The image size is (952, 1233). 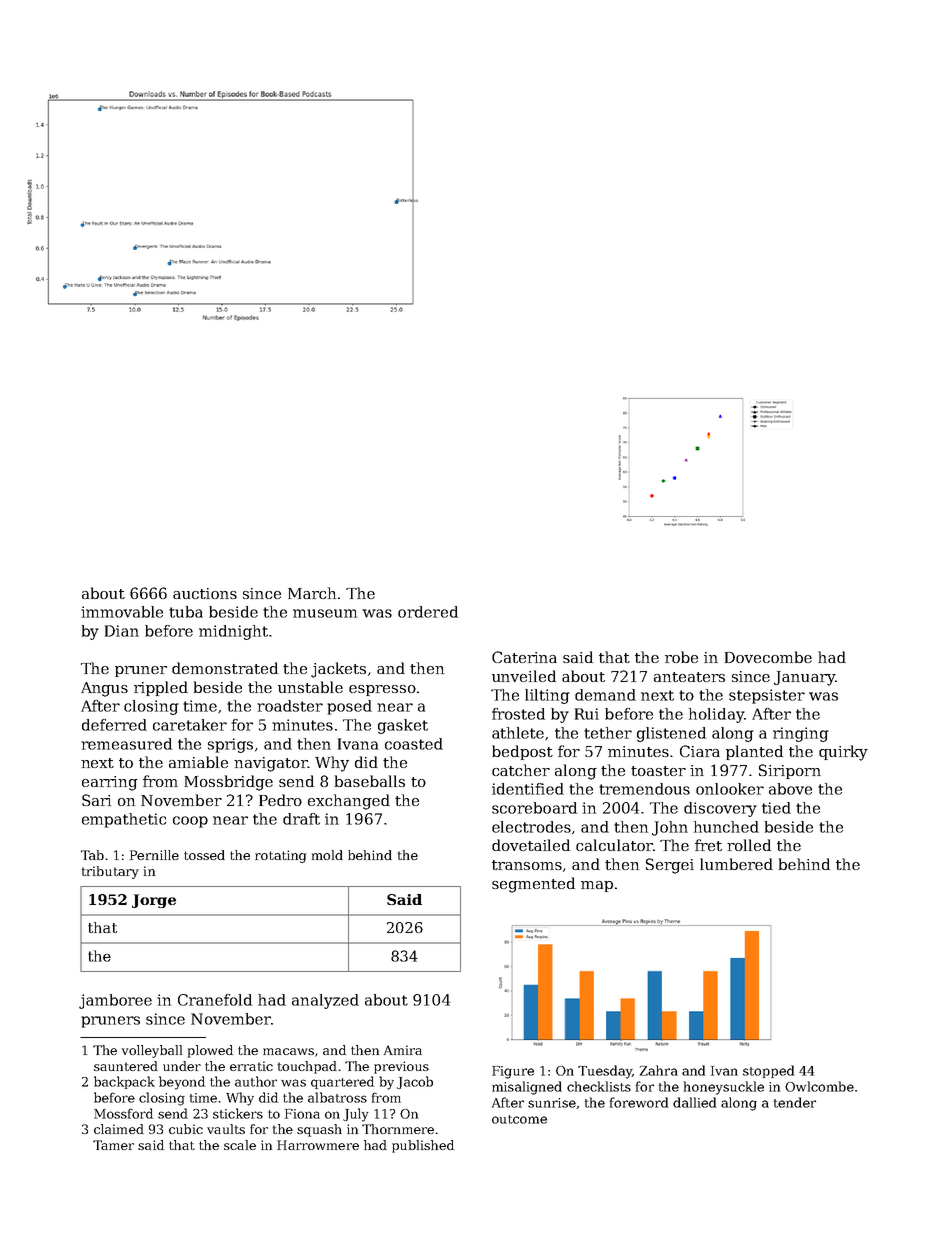 I want to click on stopped, so click(x=768, y=1071).
